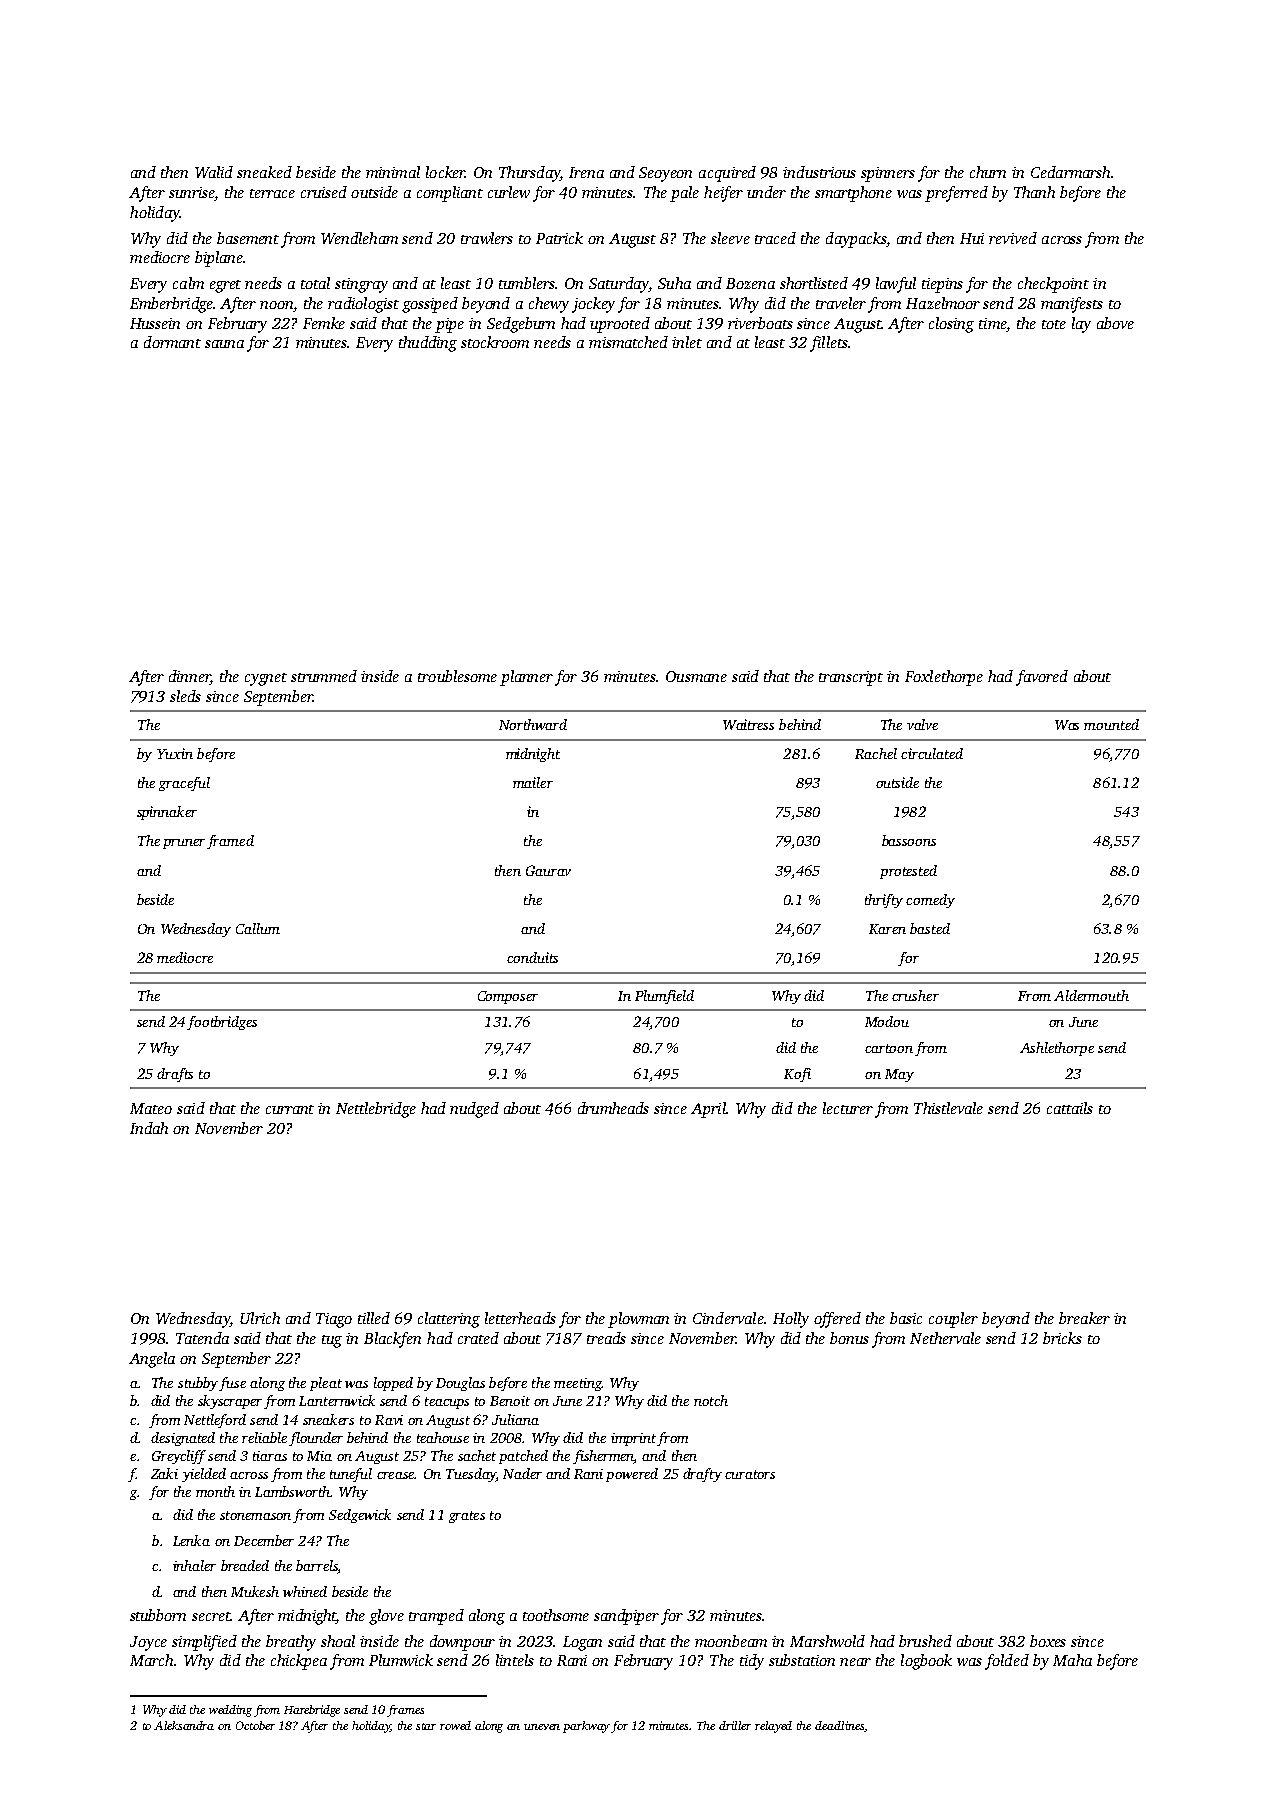  I want to click on favored, so click(1042, 678).
